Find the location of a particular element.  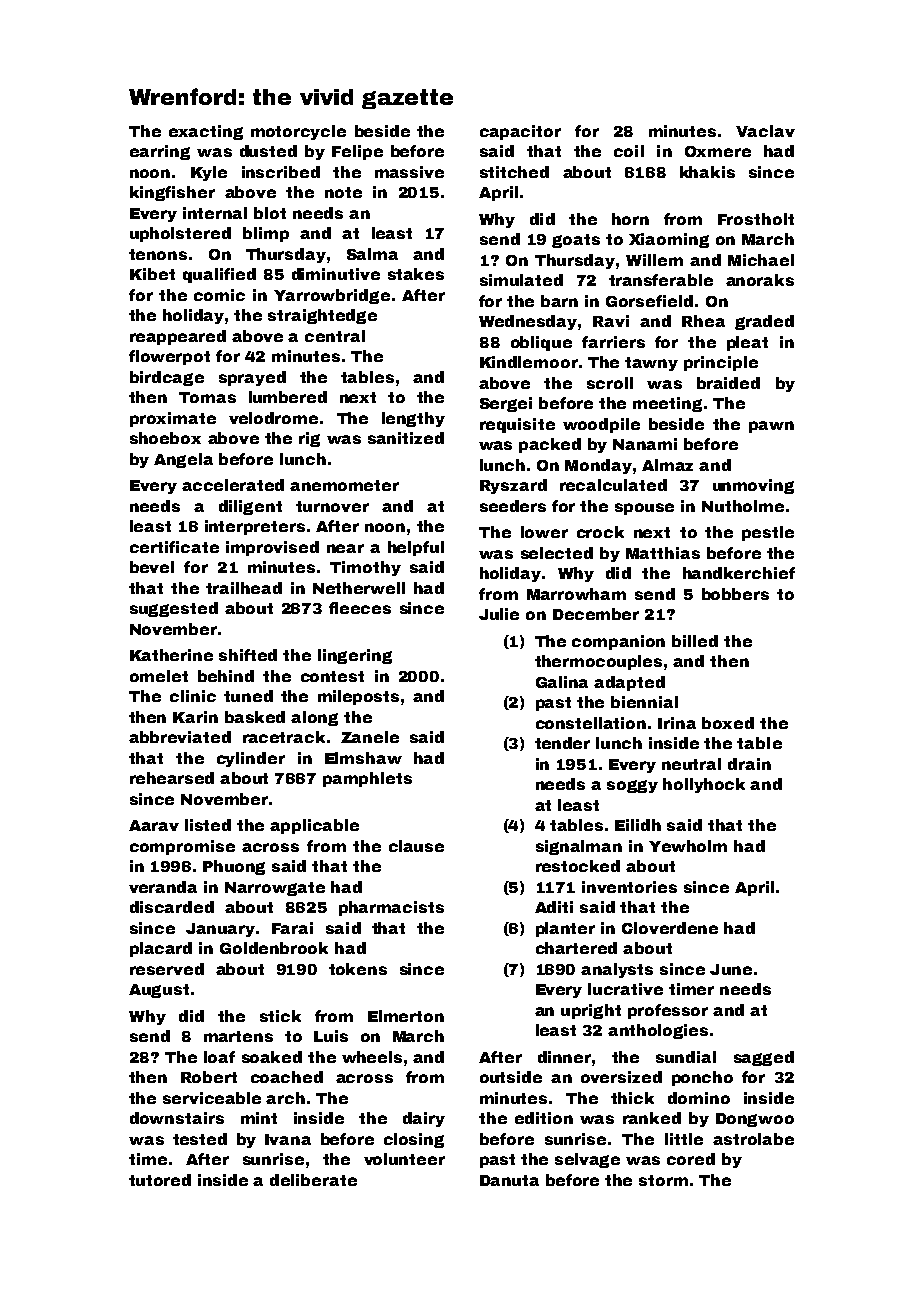

Timothy is located at coordinates (365, 568).
